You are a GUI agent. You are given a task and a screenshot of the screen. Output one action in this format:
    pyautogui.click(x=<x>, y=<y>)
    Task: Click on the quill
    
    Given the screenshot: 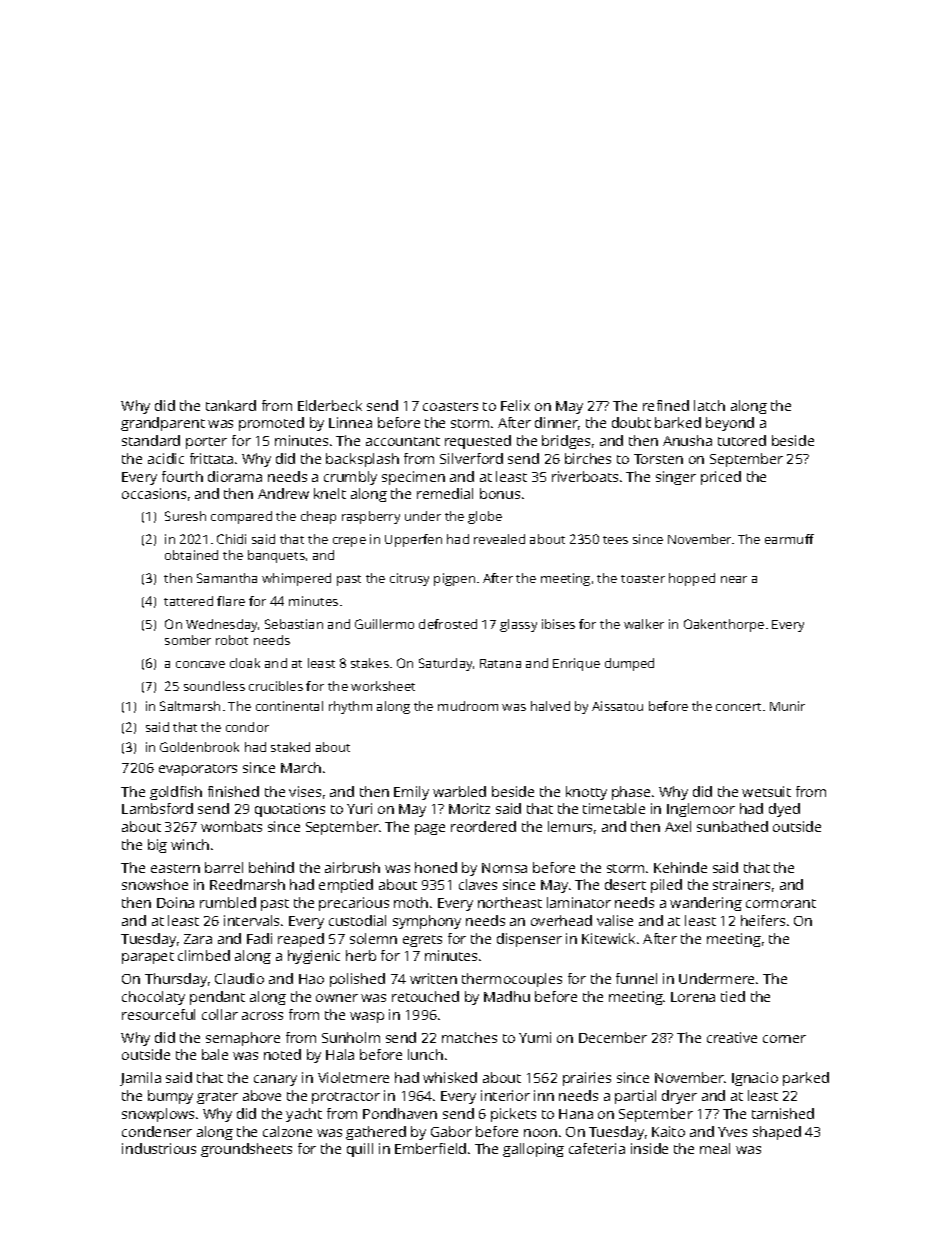 What is the action you would take?
    pyautogui.click(x=360, y=1150)
